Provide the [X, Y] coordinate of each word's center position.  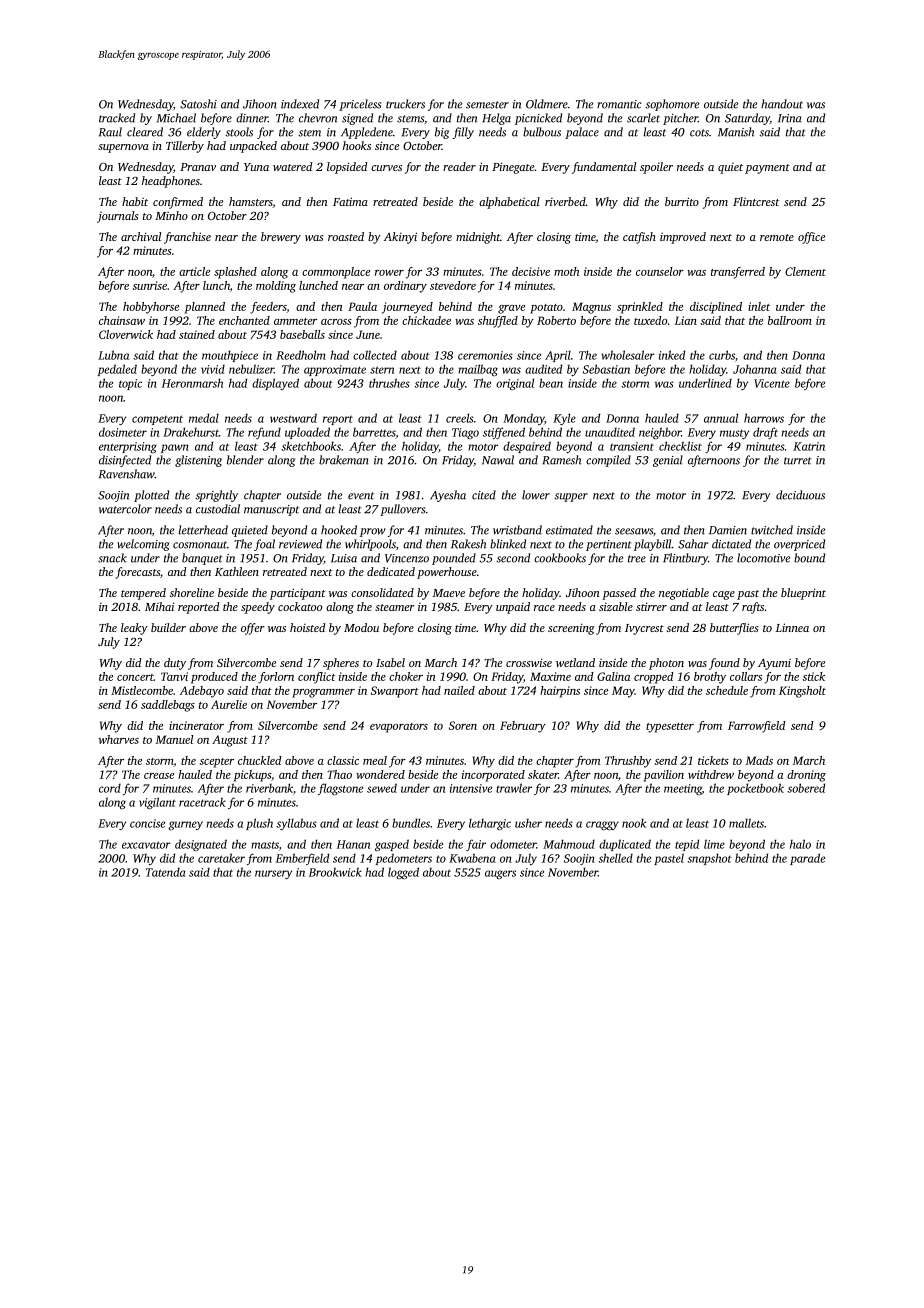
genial [668, 461]
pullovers [402, 510]
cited [484, 495]
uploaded [307, 433]
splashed [235, 273]
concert [135, 677]
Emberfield [302, 859]
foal [264, 545]
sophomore [672, 105]
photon [666, 664]
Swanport [395, 692]
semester [487, 105]
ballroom [790, 320]
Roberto [556, 320]
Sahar [693, 544]
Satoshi [198, 104]
